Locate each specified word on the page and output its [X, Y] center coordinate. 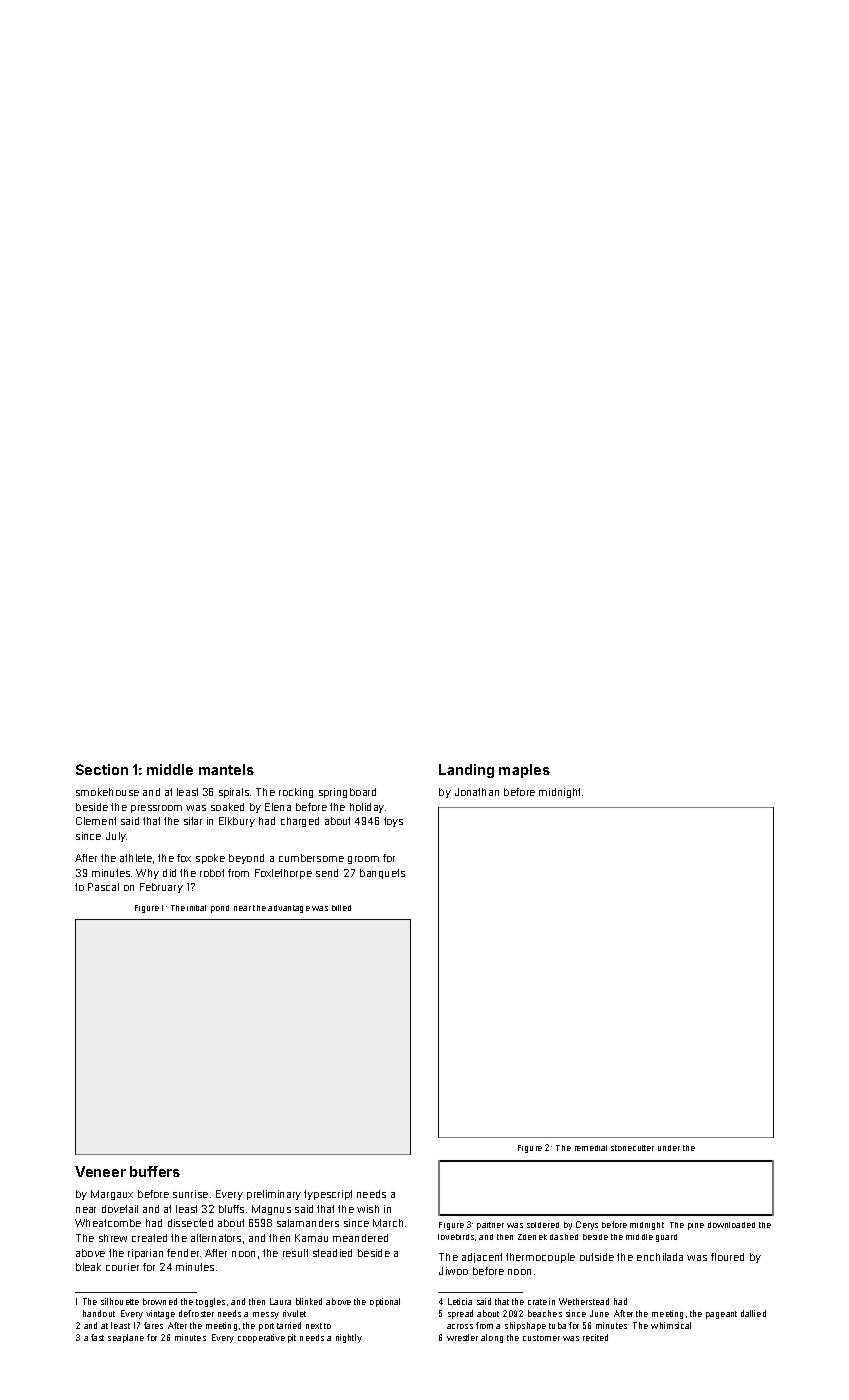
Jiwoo [453, 1271]
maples [524, 771]
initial [196, 908]
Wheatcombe [108, 1223]
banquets [382, 874]
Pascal [103, 887]
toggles [210, 1302]
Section [102, 769]
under [669, 1148]
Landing [466, 771]
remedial [591, 1148]
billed [341, 908]
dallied [753, 1313]
